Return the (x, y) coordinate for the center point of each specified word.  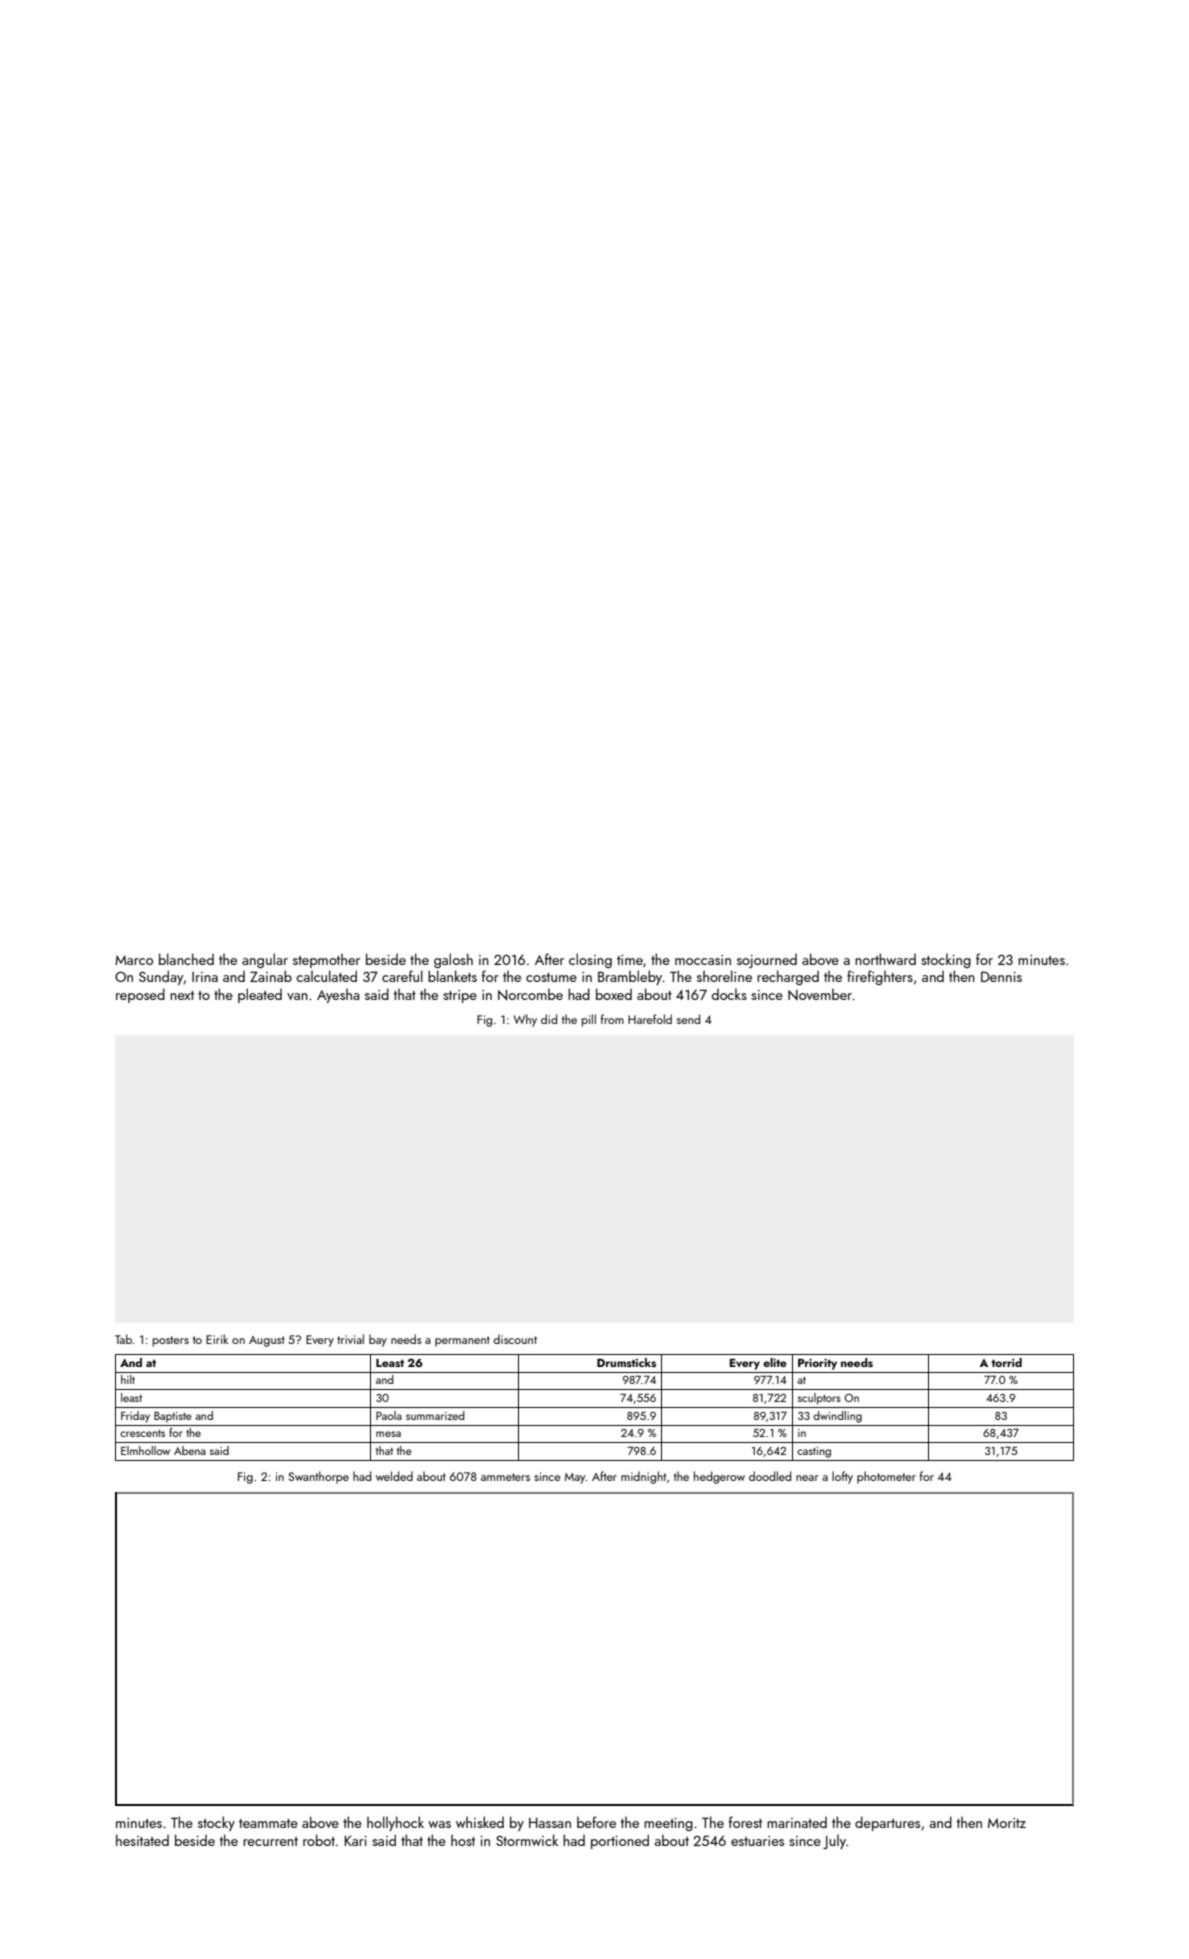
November (820, 995)
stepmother (326, 961)
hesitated (142, 1840)
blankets (452, 976)
